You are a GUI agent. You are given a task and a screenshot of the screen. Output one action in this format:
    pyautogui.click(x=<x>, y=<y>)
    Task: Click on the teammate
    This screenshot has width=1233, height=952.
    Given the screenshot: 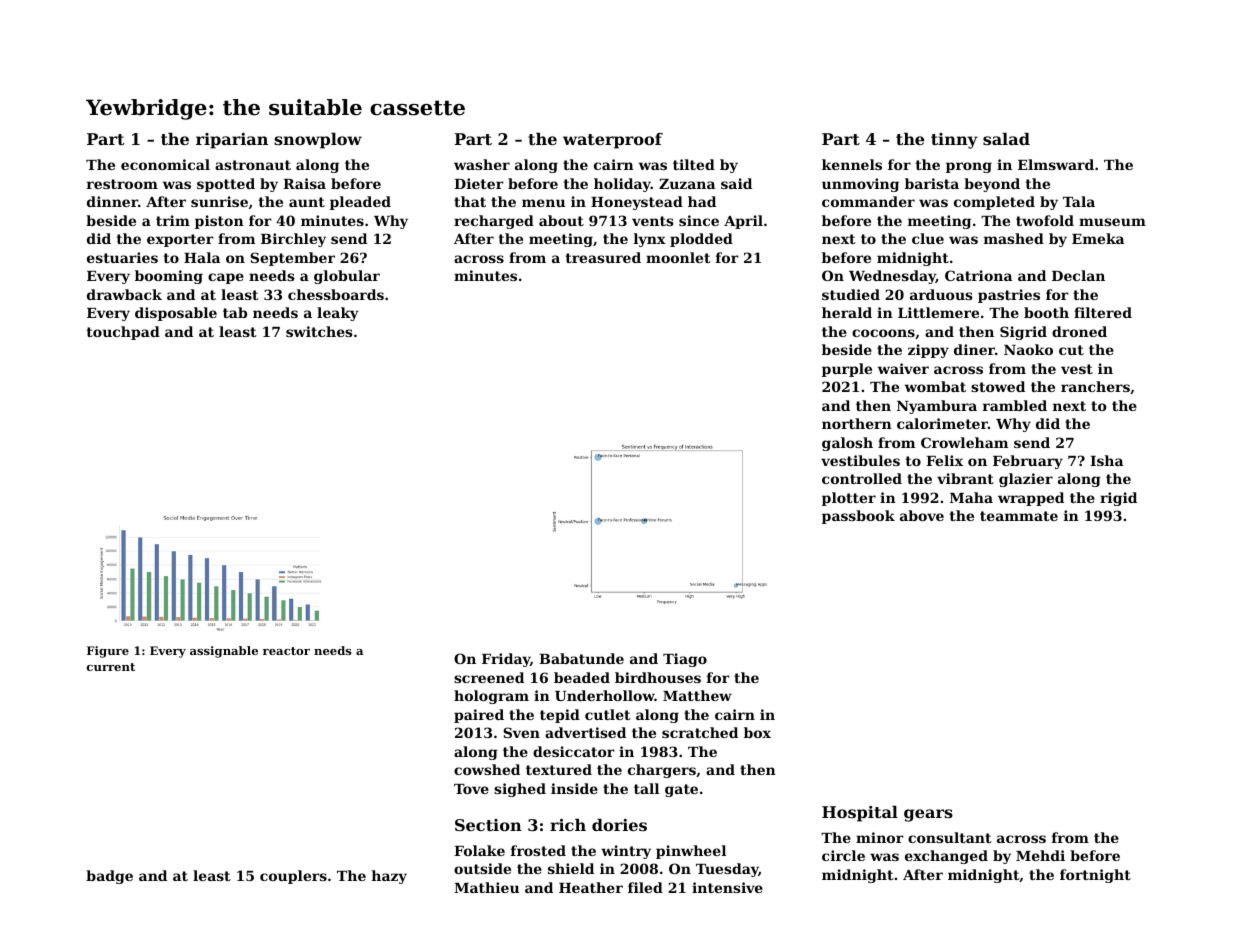 What is the action you would take?
    pyautogui.click(x=1019, y=516)
